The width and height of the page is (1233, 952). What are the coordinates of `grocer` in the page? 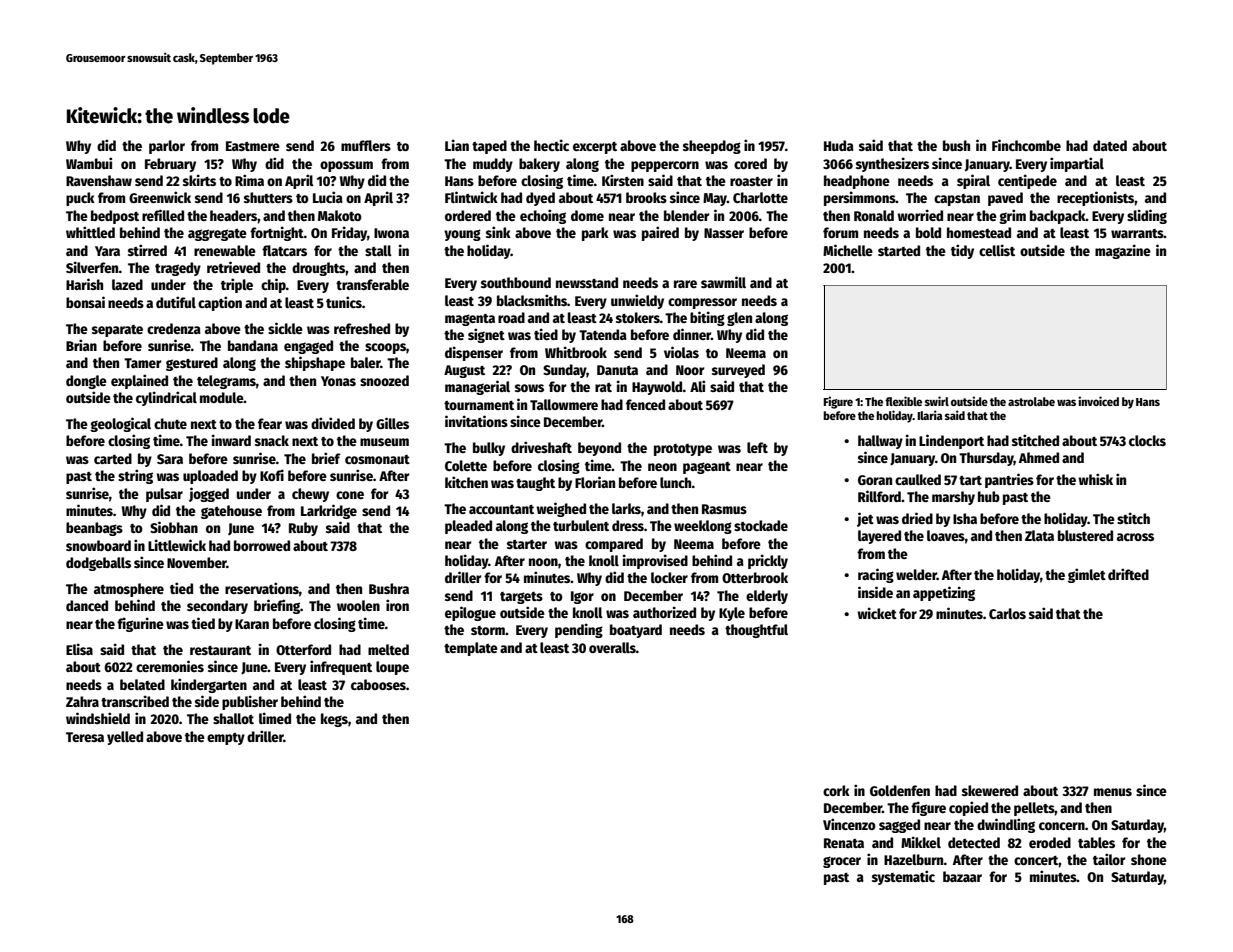 It's located at (842, 862).
